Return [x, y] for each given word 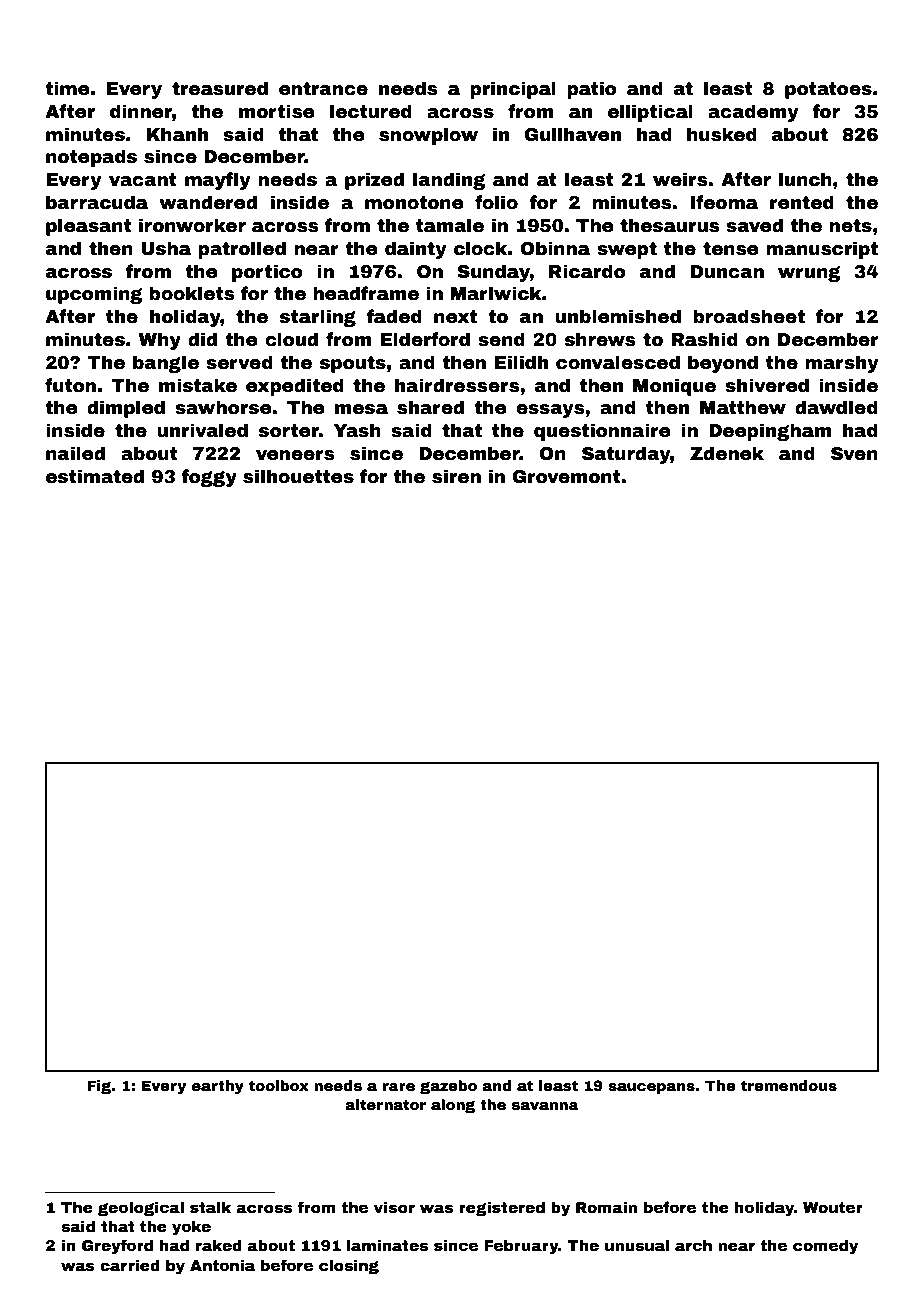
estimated [95, 476]
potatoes [828, 90]
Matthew [743, 407]
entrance [323, 89]
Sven [854, 454]
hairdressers [457, 385]
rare [399, 1087]
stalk [210, 1207]
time [67, 88]
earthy [218, 1087]
